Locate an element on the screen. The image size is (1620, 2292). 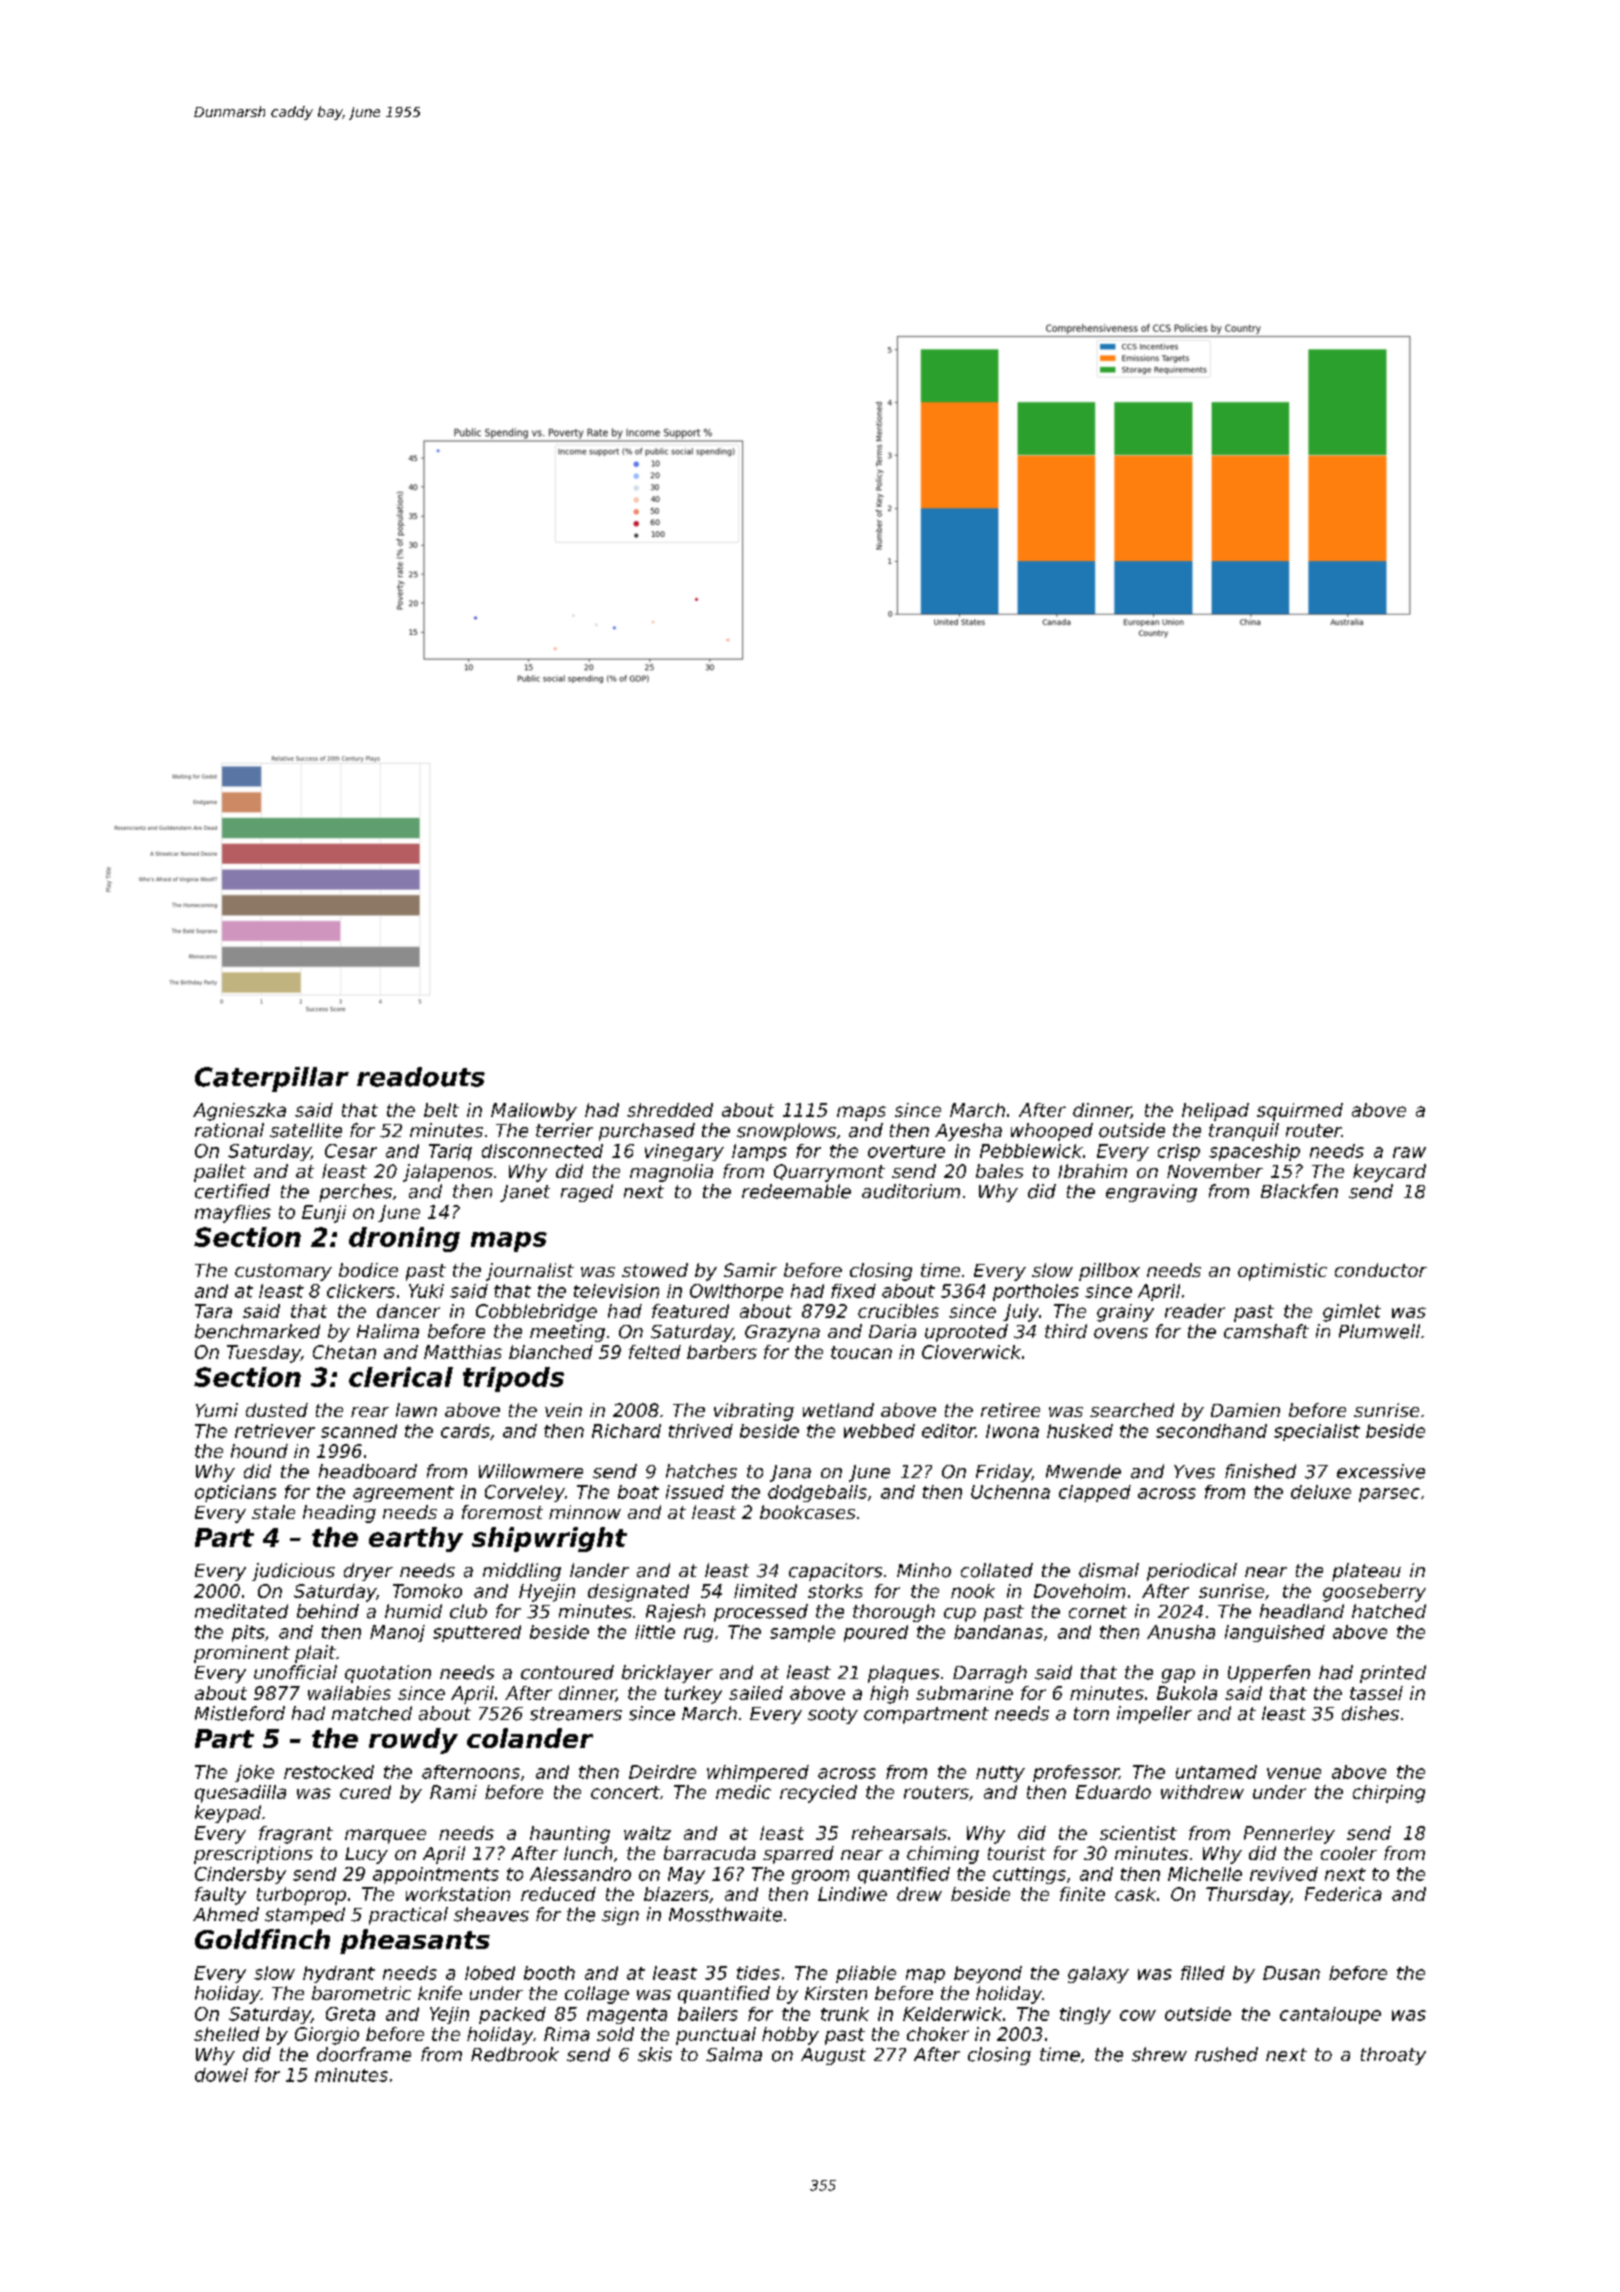
shipwright is located at coordinates (549, 1539).
